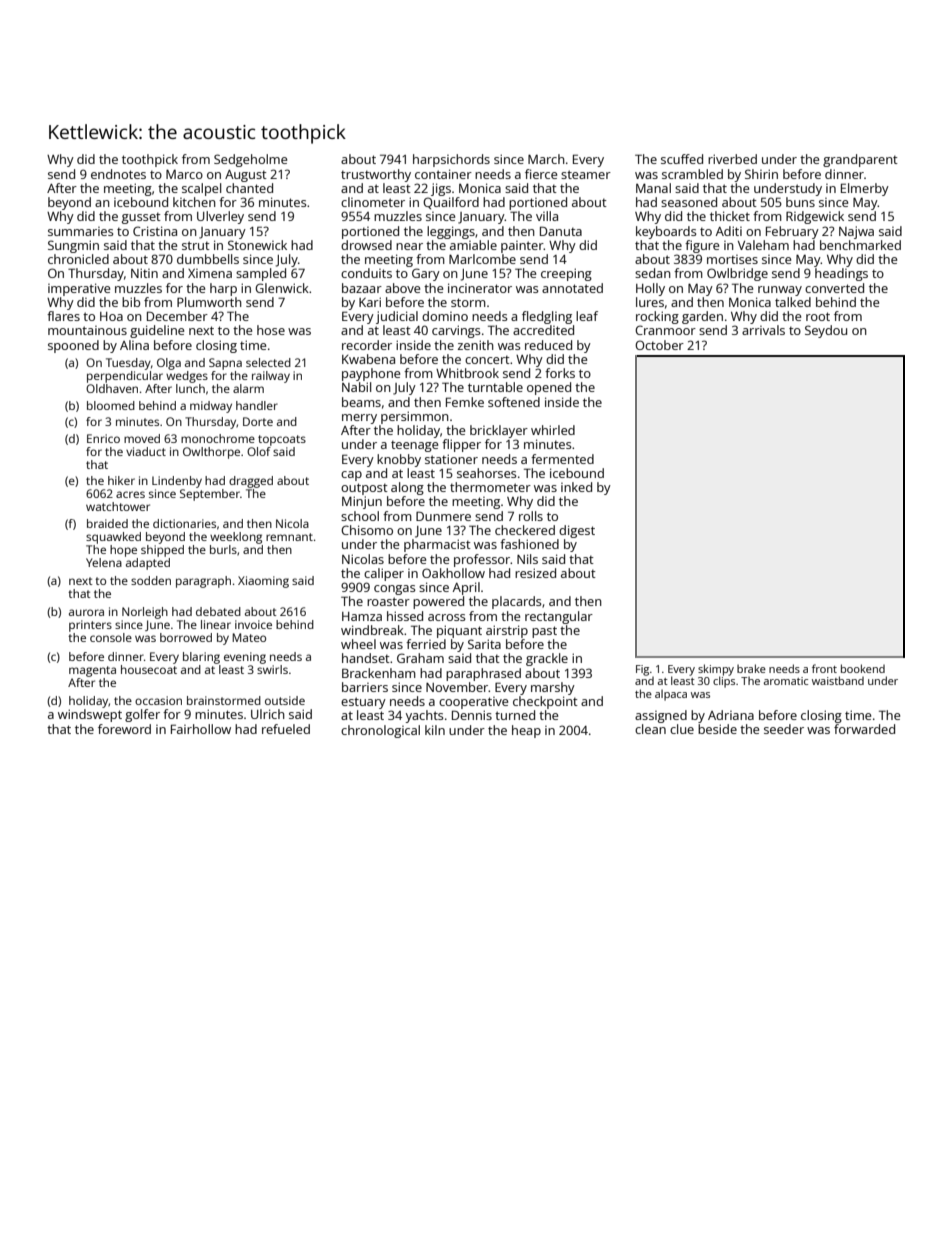 This screenshot has height=1233, width=952. What do you see at coordinates (716, 670) in the screenshot?
I see `skimpy` at bounding box center [716, 670].
